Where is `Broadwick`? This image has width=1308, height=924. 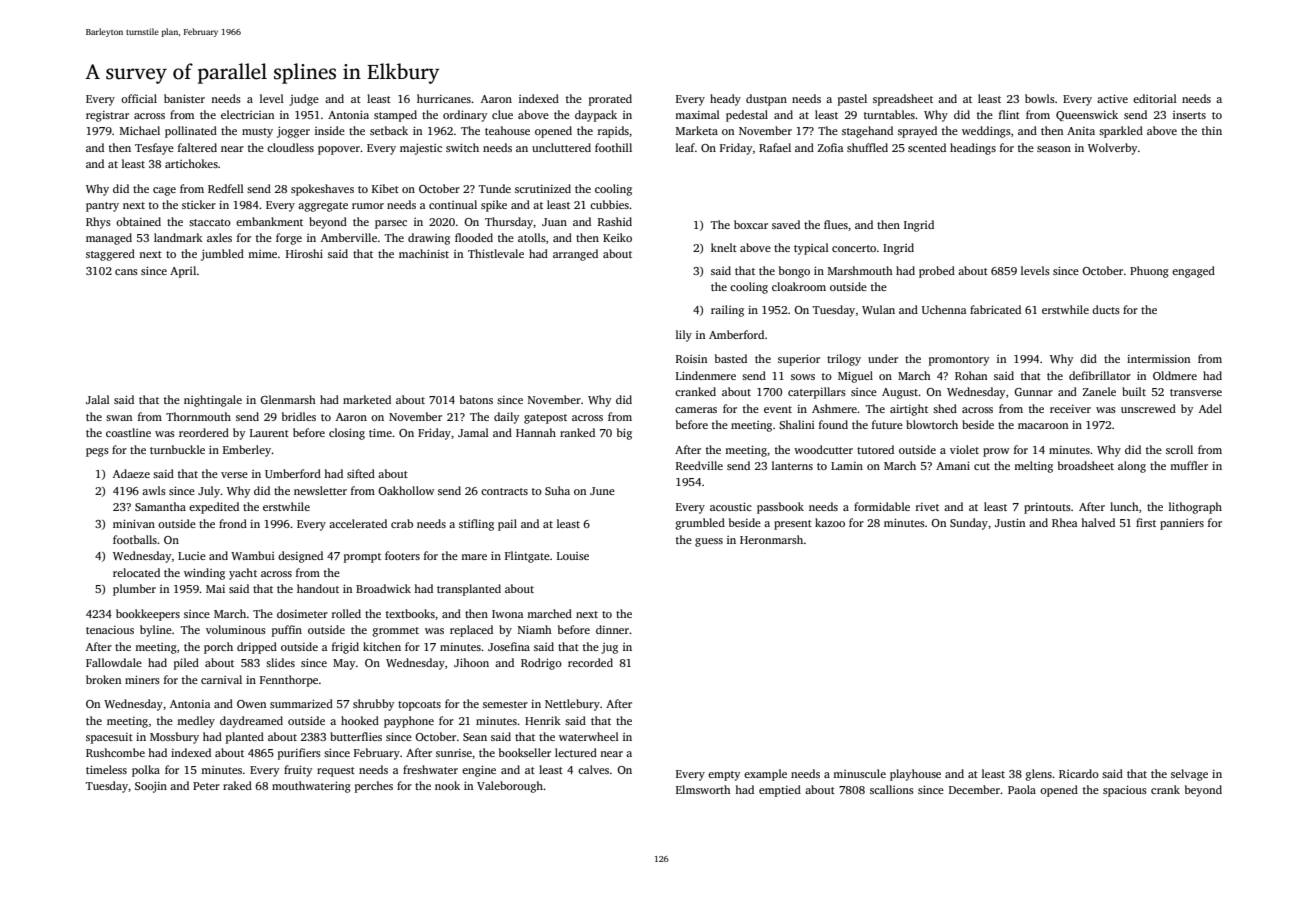 Broadwick is located at coordinates (383, 588).
